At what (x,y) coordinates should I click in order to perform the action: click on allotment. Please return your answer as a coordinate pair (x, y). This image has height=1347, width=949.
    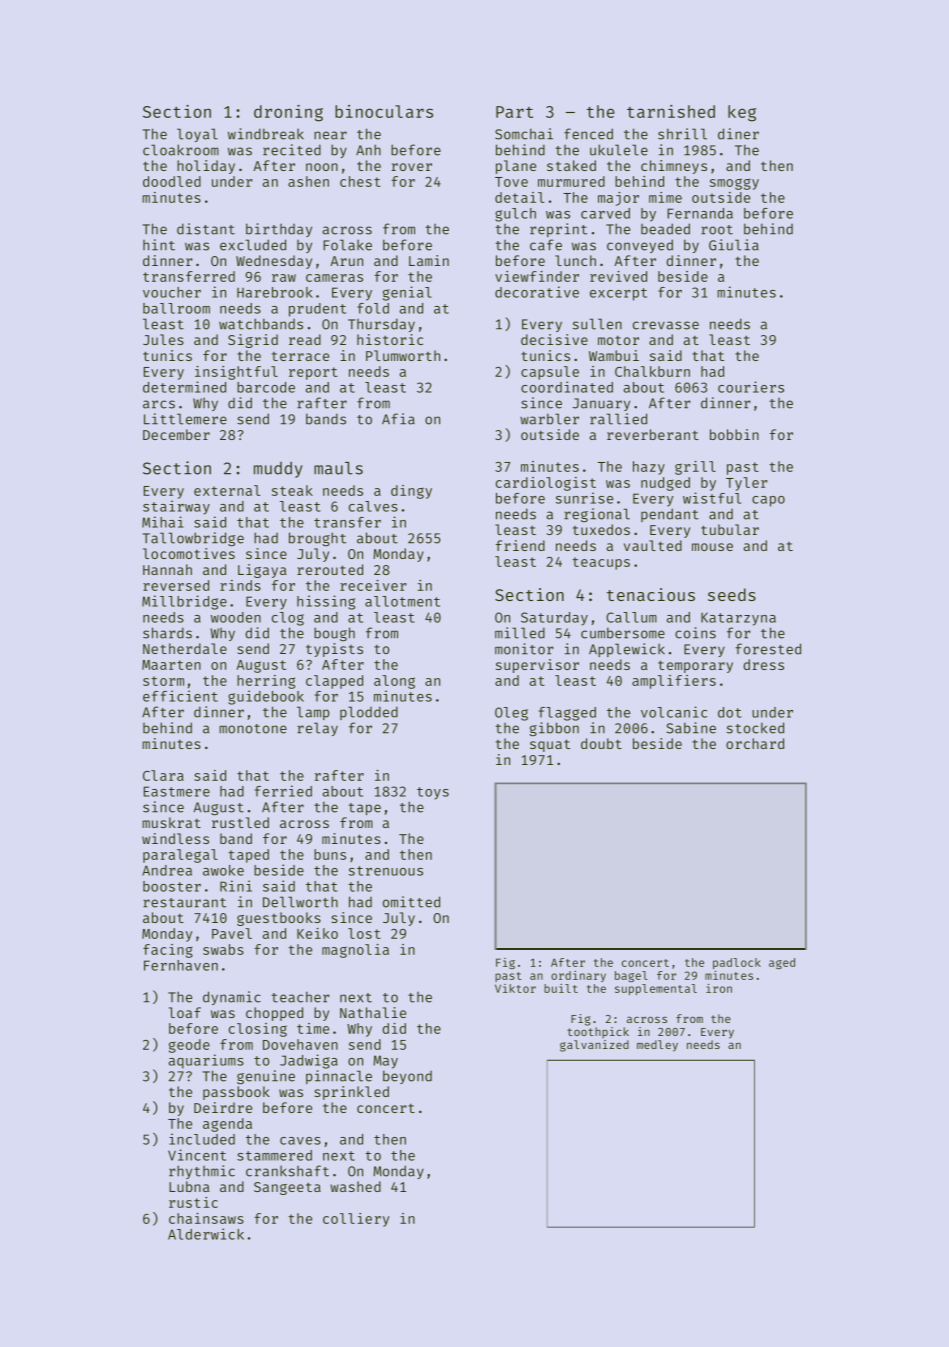
    Looking at the image, I should click on (402, 601).
